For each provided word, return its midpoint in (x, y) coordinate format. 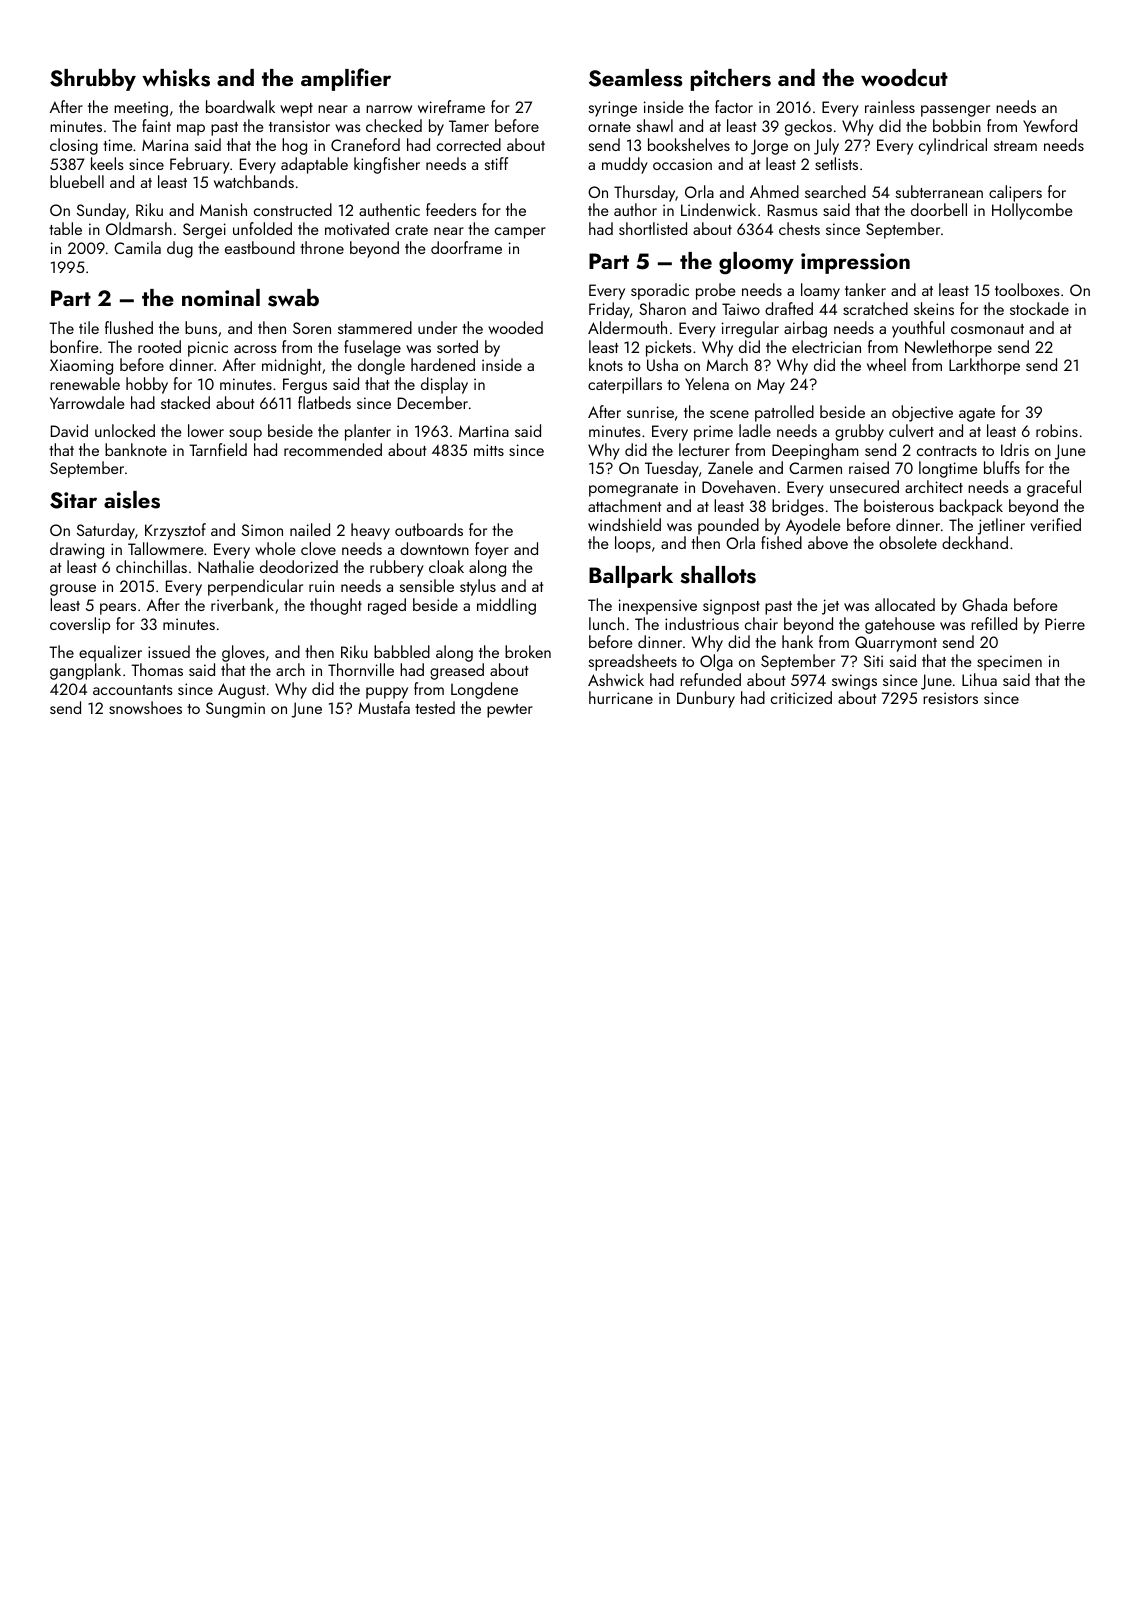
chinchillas (151, 566)
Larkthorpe (984, 366)
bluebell (77, 181)
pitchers (731, 80)
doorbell (939, 209)
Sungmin (235, 710)
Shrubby (93, 80)
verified (1055, 524)
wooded (515, 327)
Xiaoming (81, 367)
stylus (478, 587)
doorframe (466, 247)
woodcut (904, 77)
